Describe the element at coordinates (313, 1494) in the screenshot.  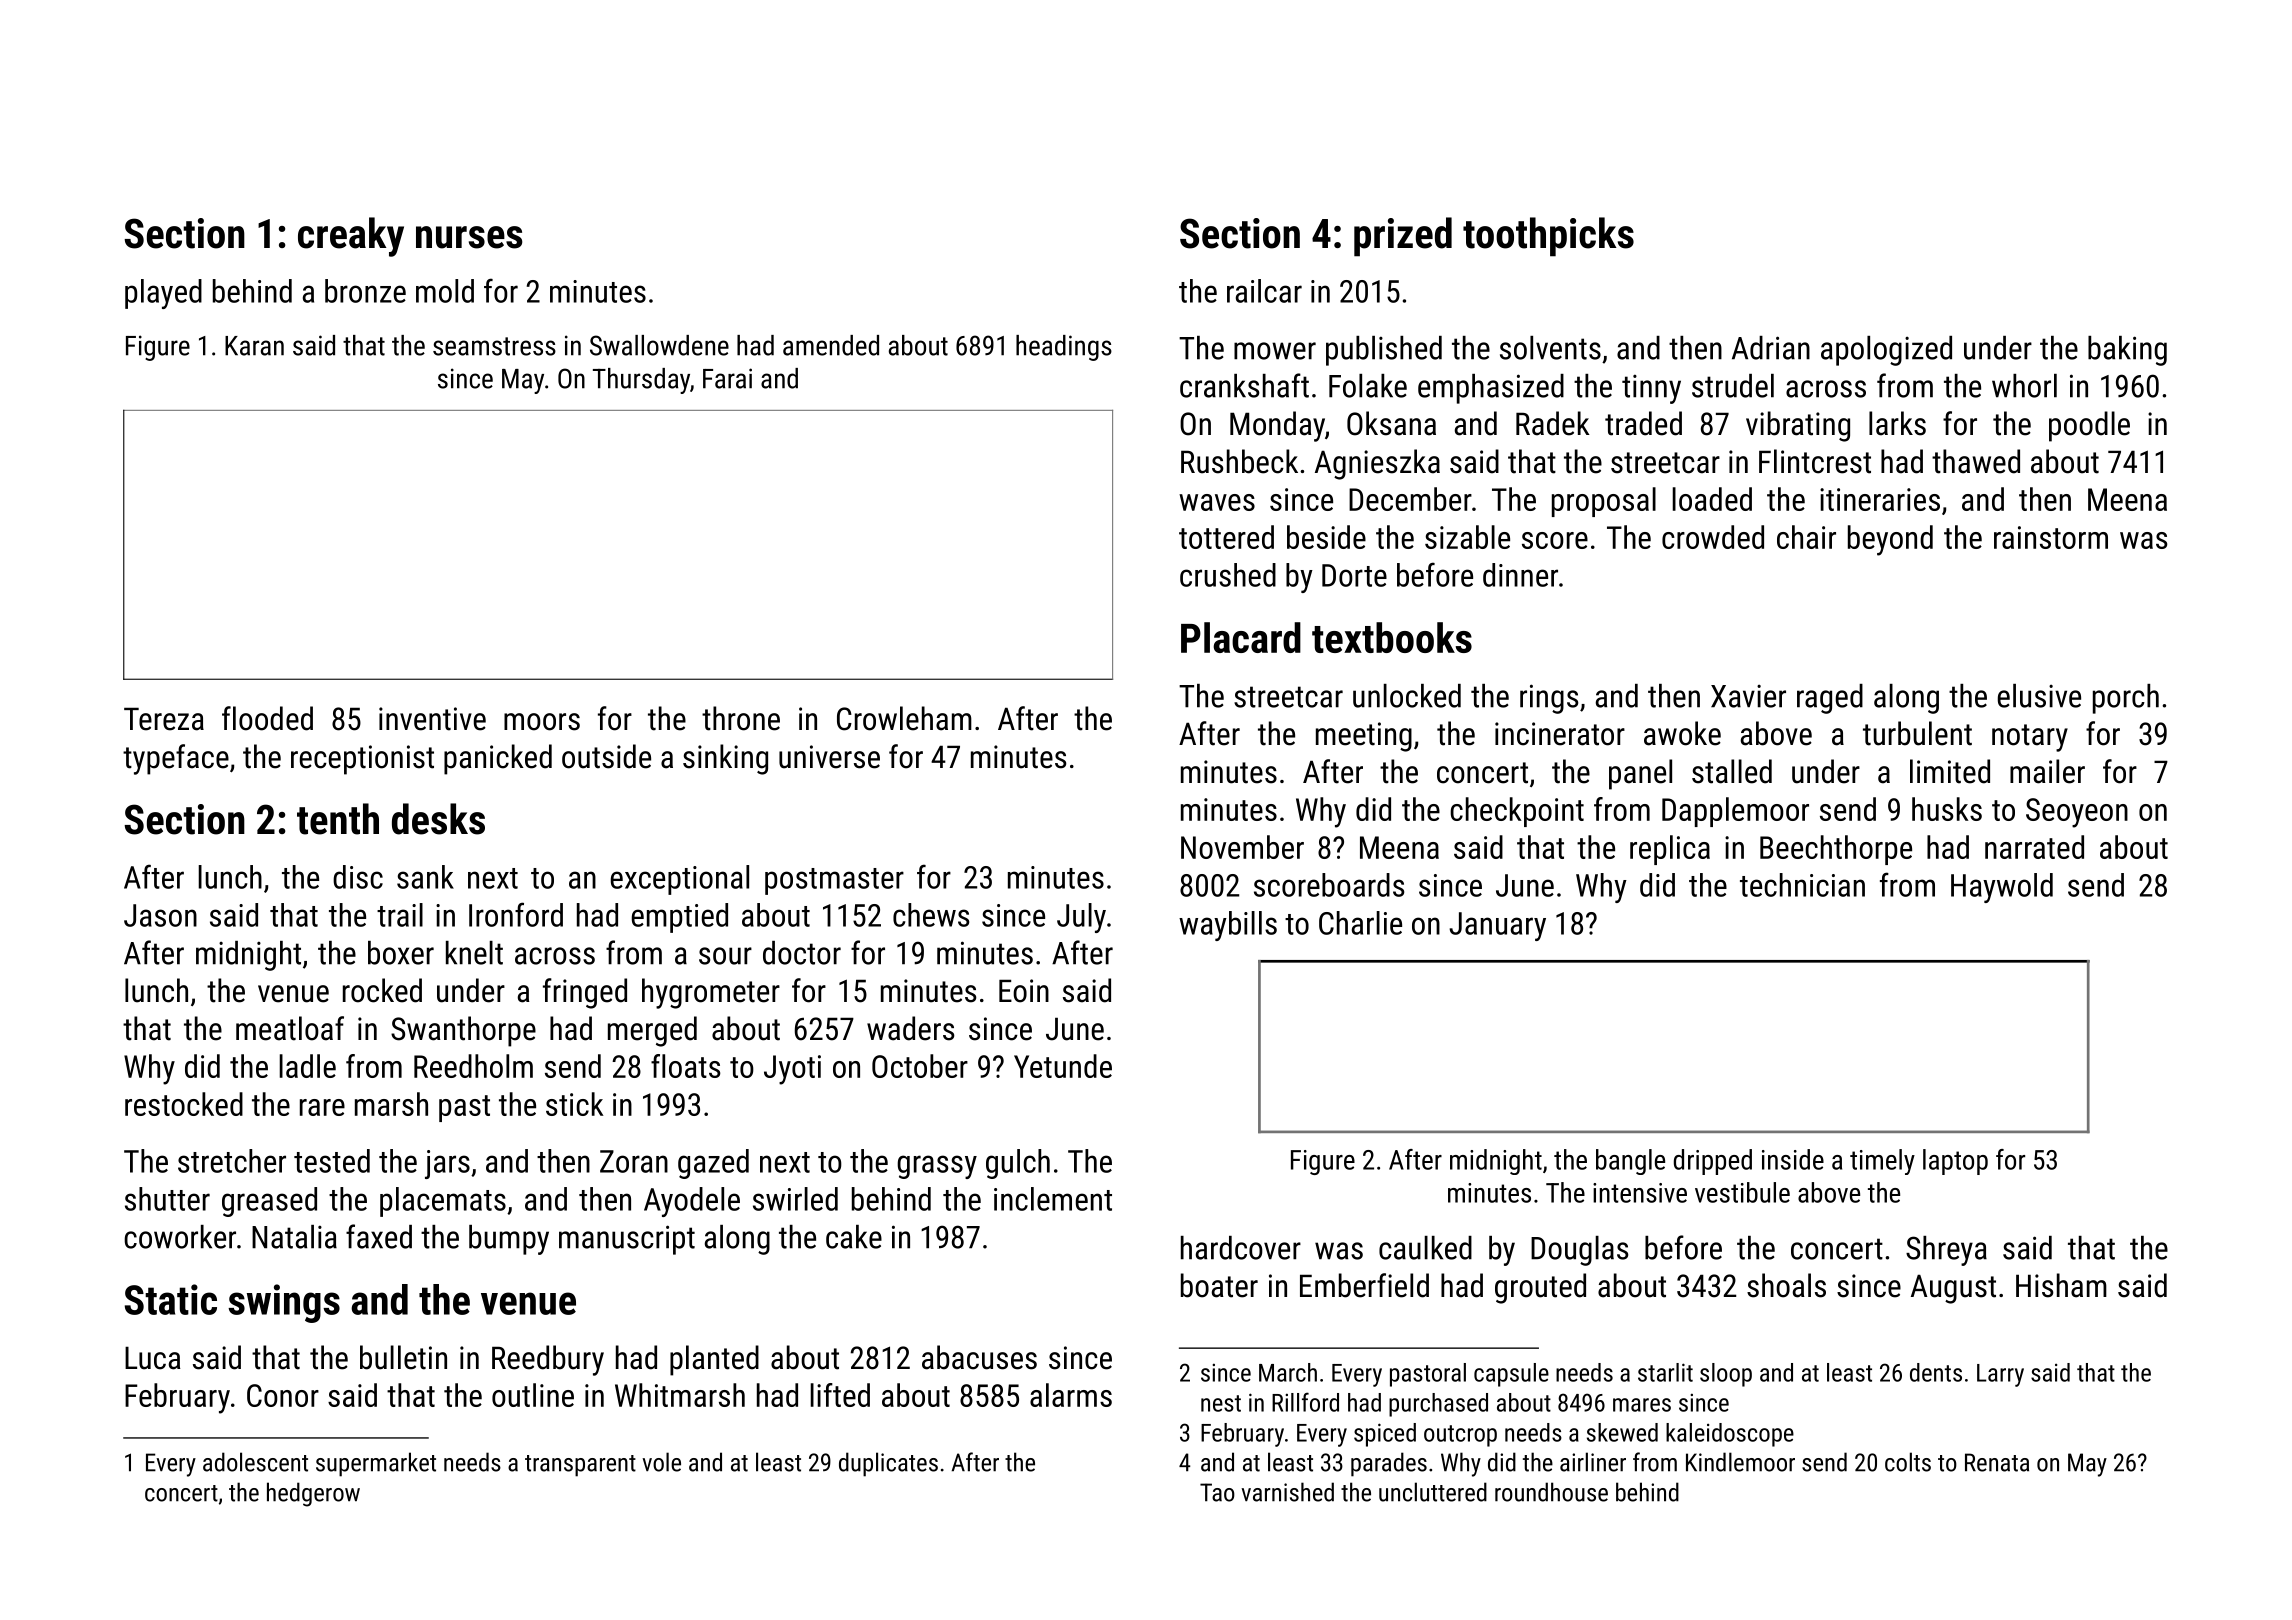
I see `hedgerow` at that location.
